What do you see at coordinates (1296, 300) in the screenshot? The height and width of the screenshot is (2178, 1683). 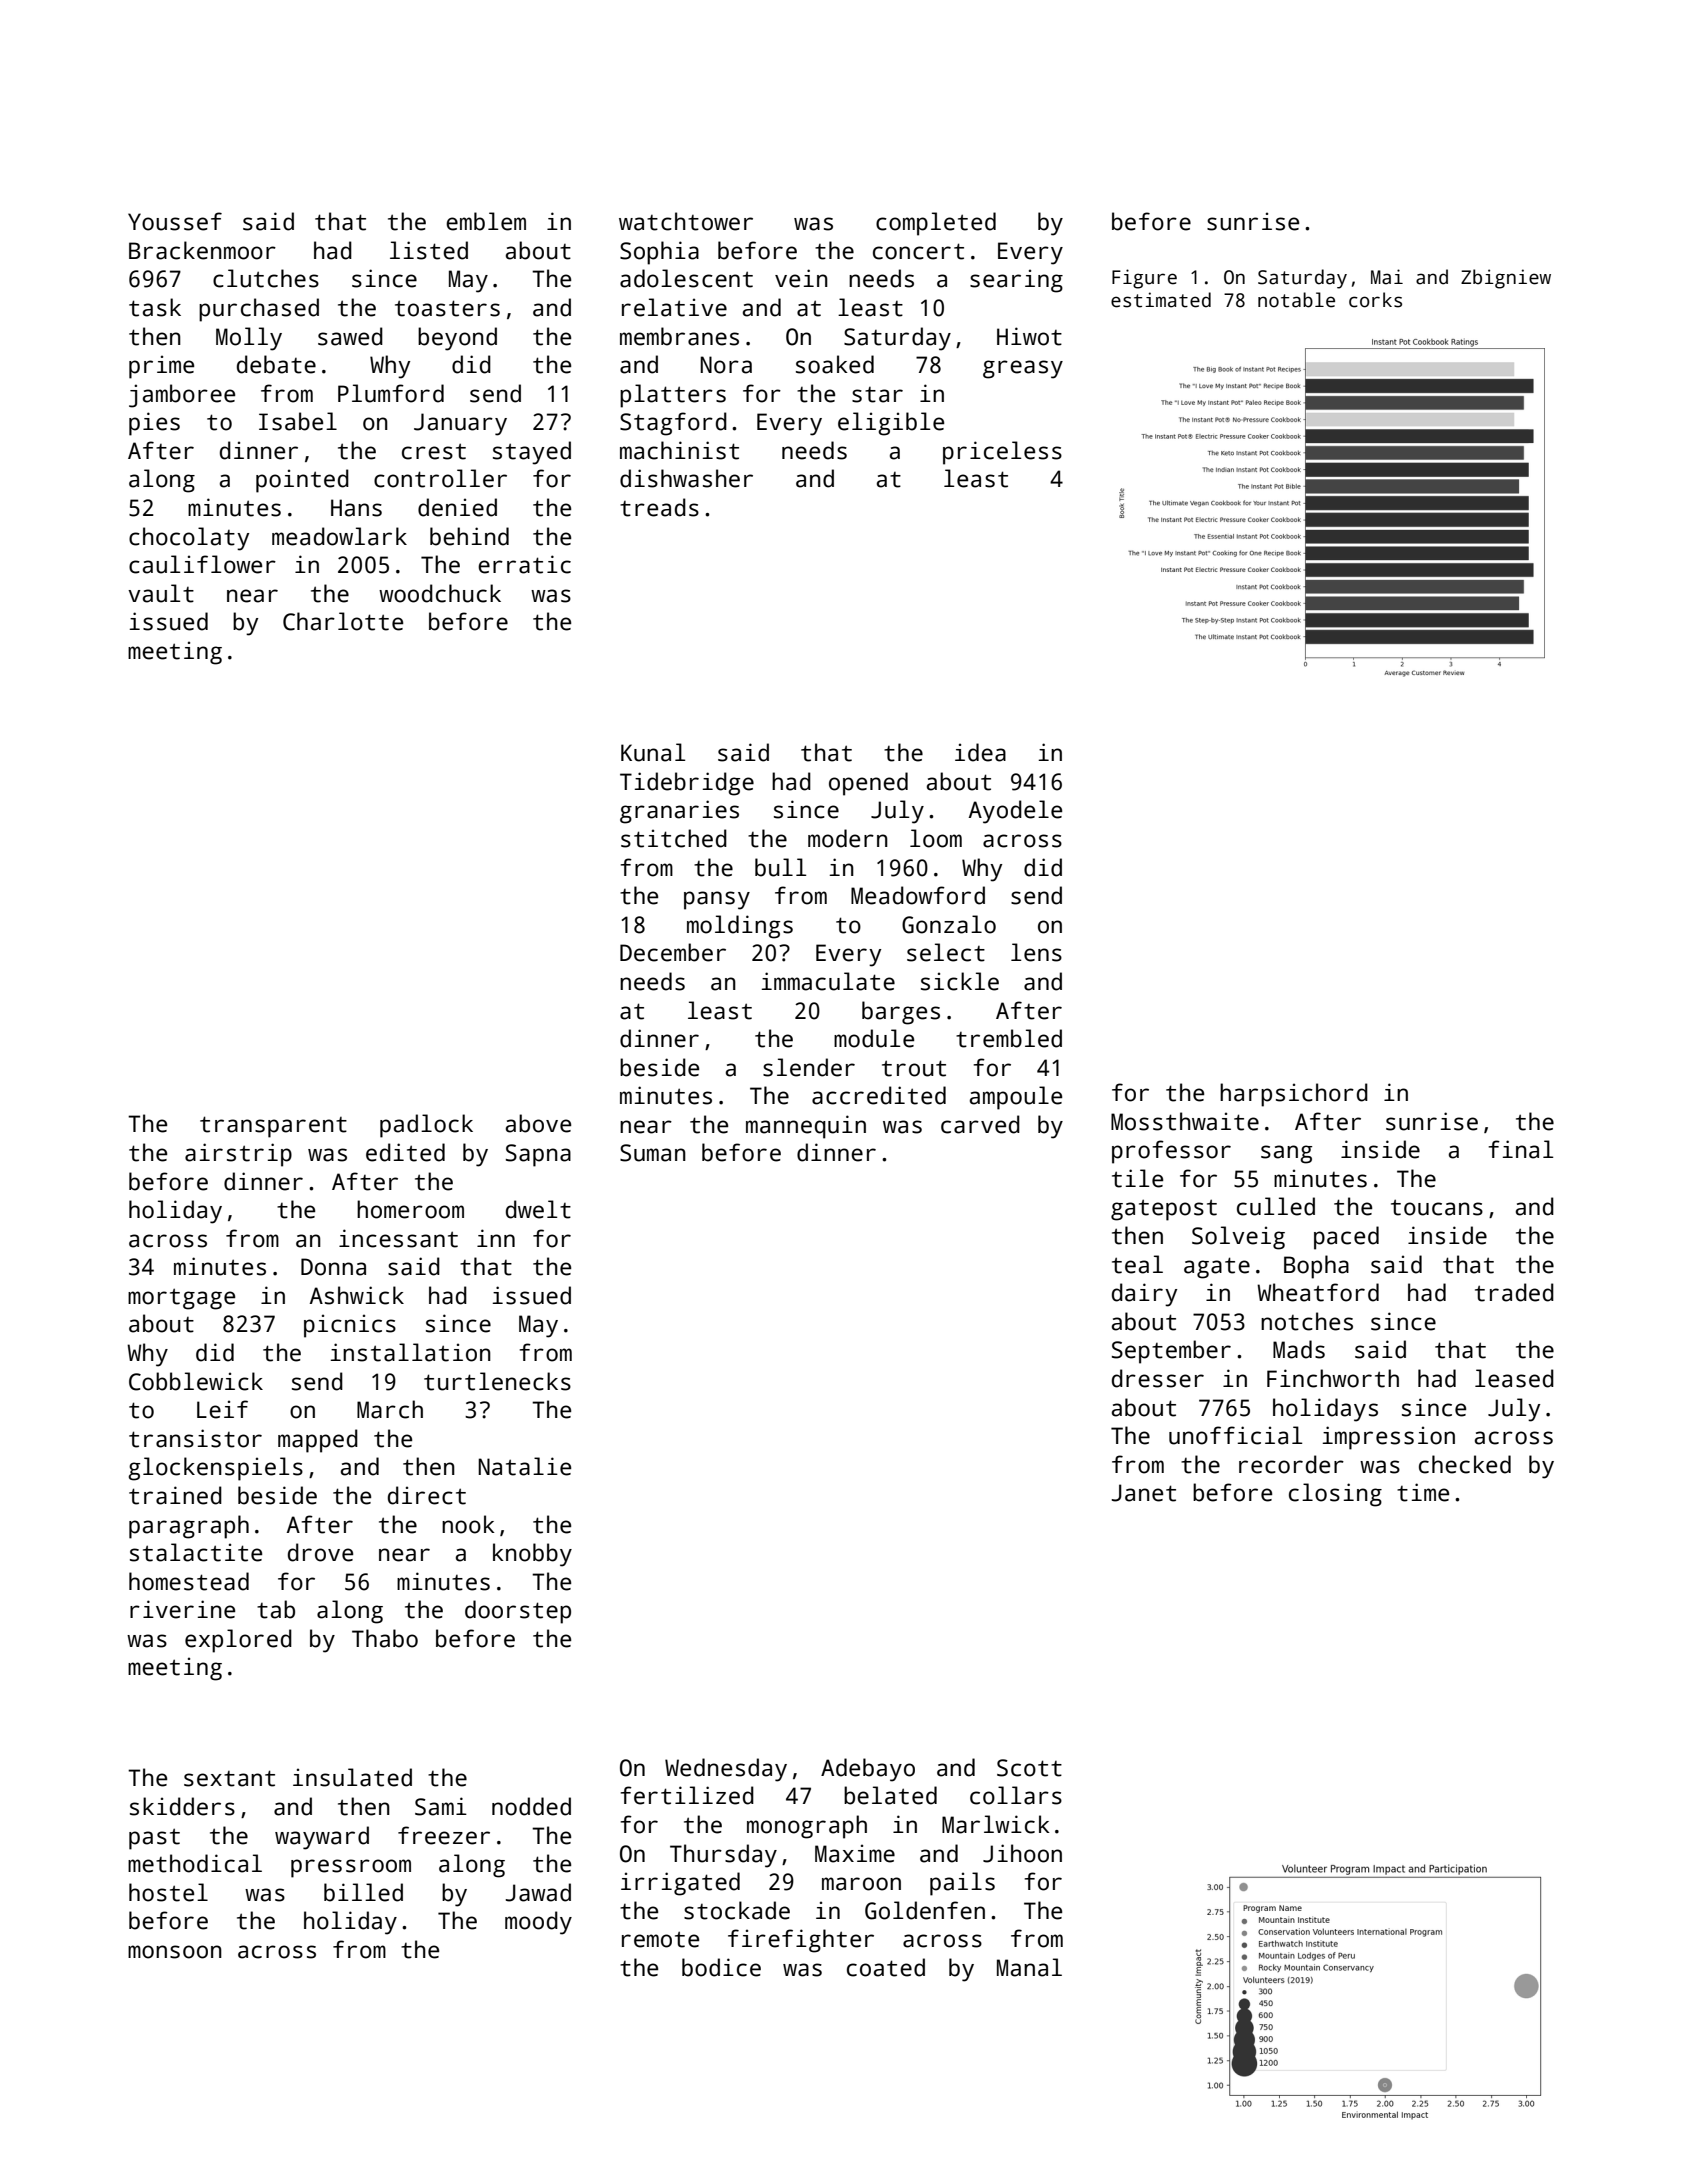 I see `notable` at bounding box center [1296, 300].
